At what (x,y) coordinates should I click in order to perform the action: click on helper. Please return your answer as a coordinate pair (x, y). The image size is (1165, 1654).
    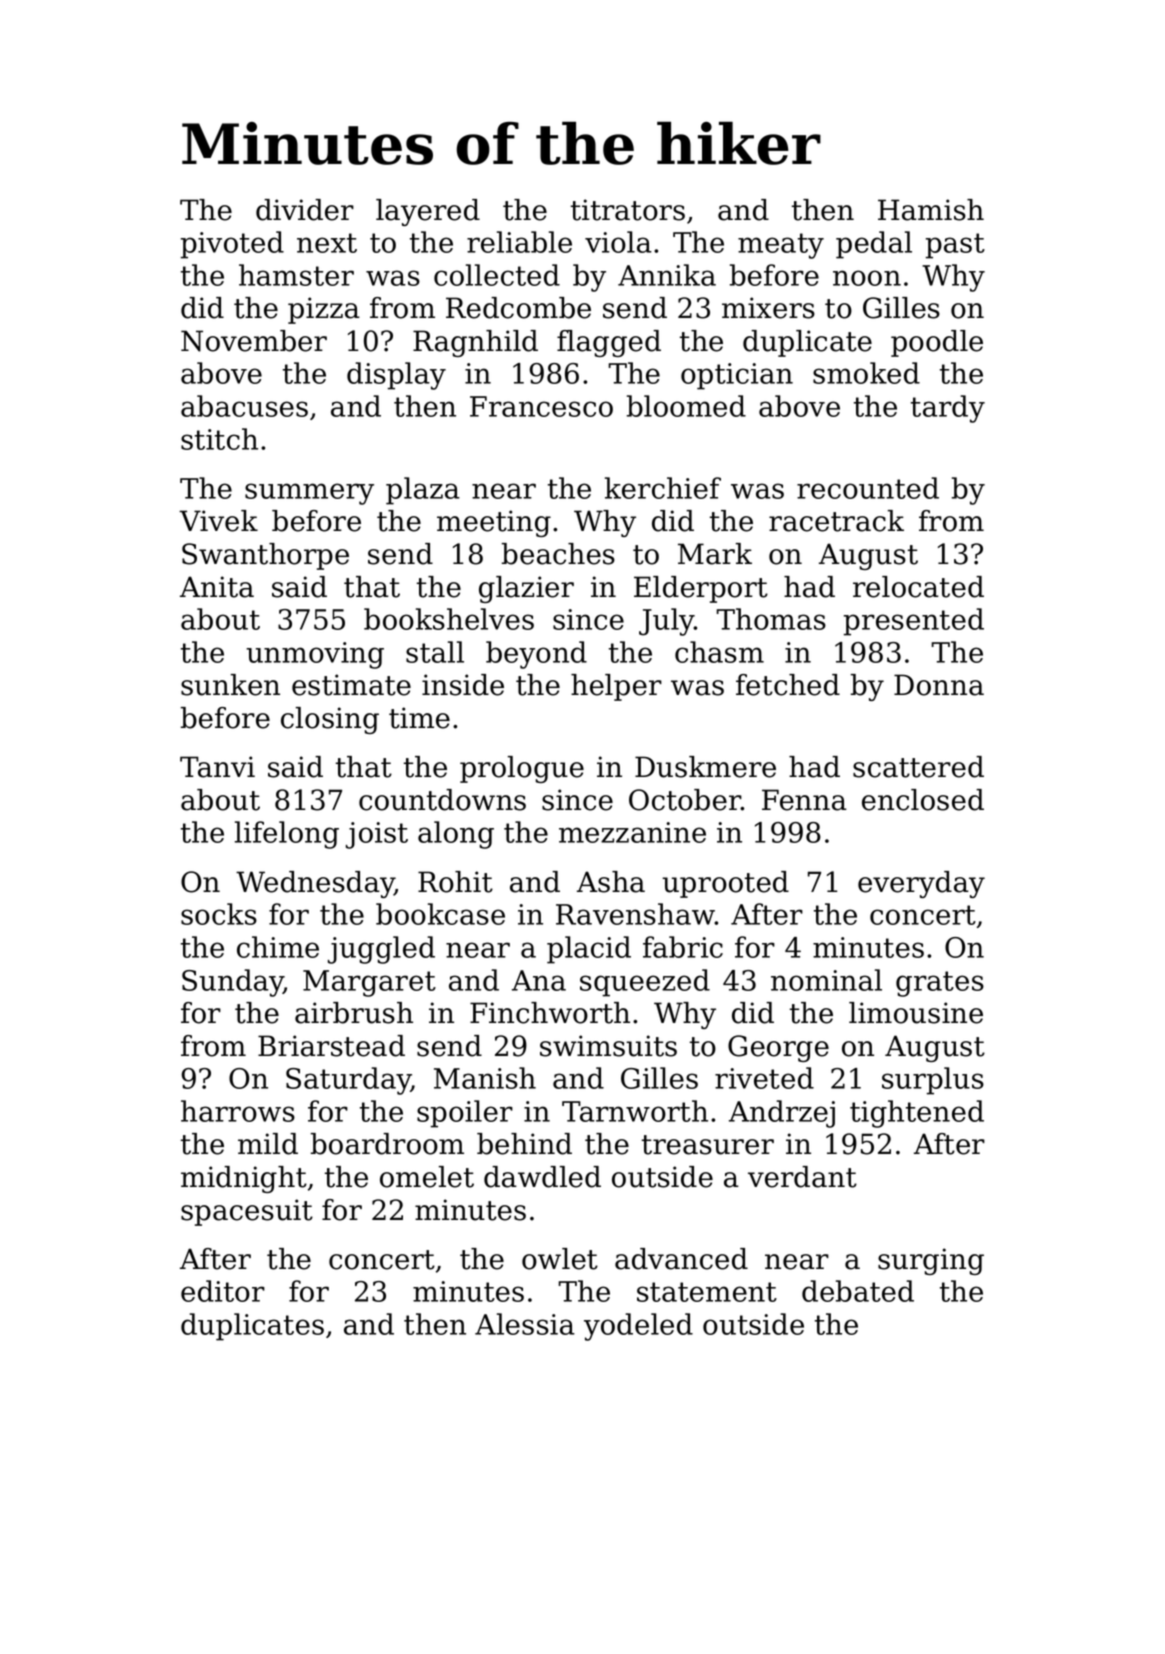
    Looking at the image, I should click on (616, 687).
